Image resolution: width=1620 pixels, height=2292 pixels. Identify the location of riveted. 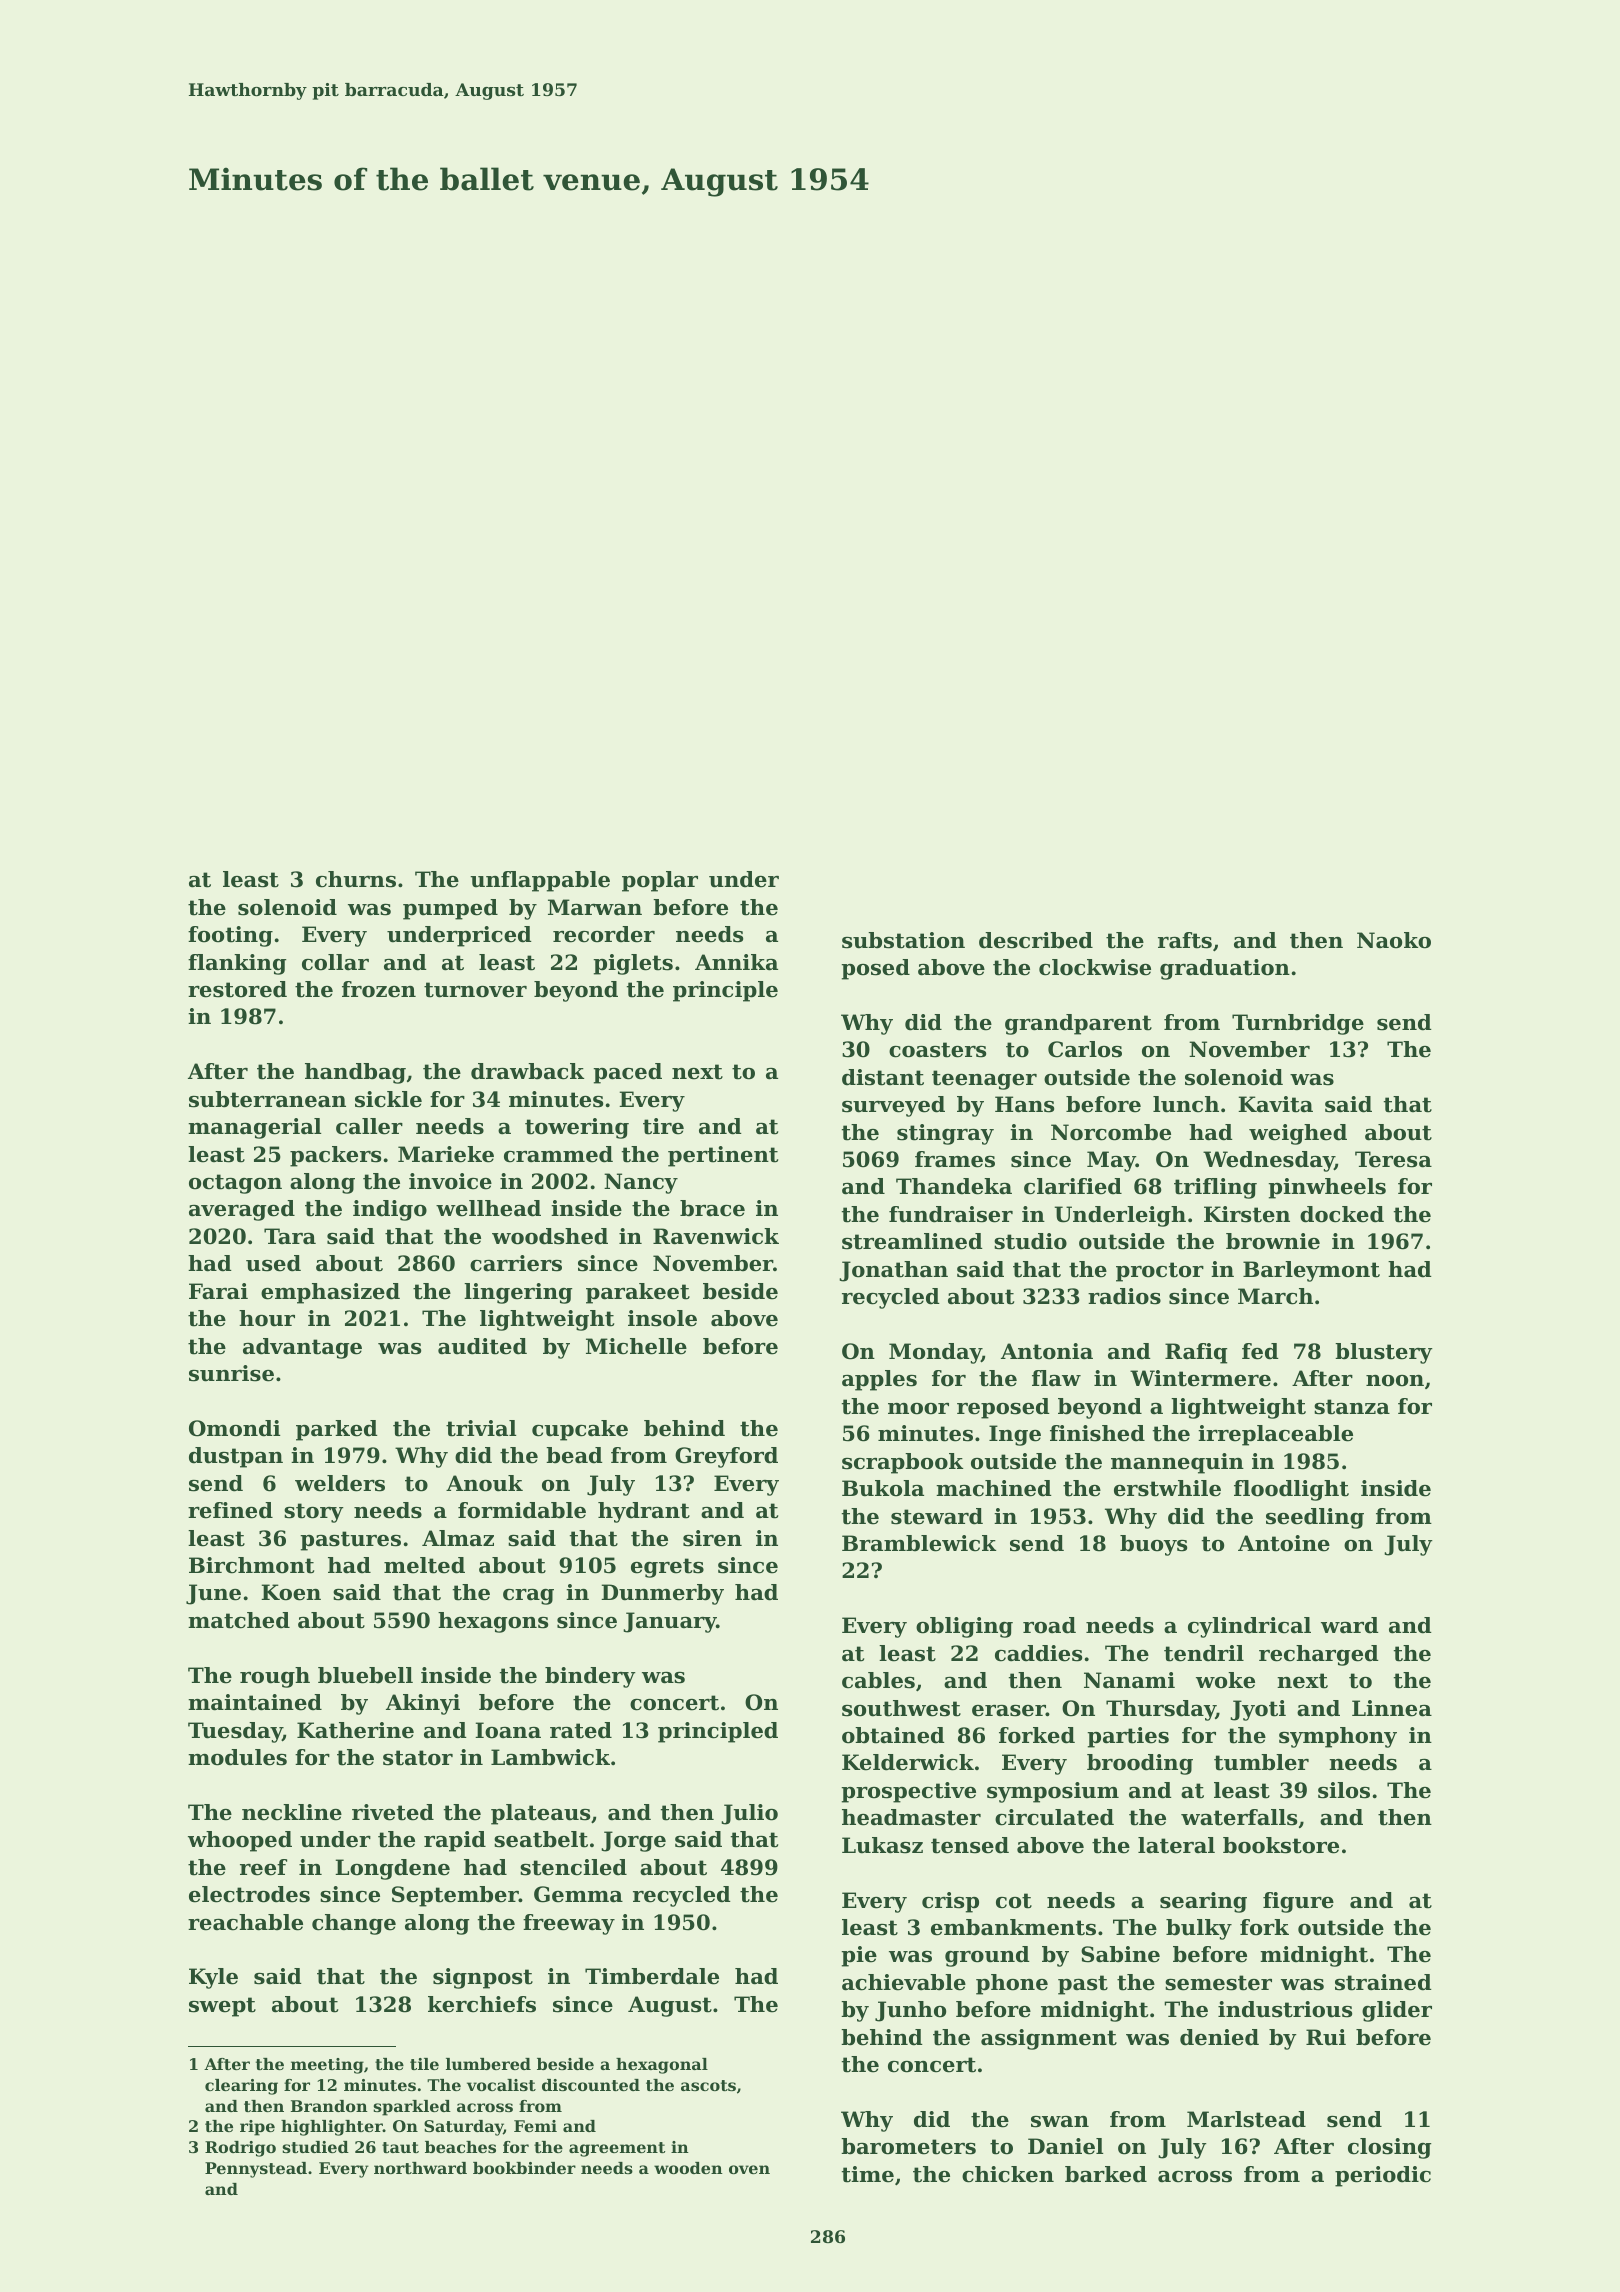
(393, 1812).
